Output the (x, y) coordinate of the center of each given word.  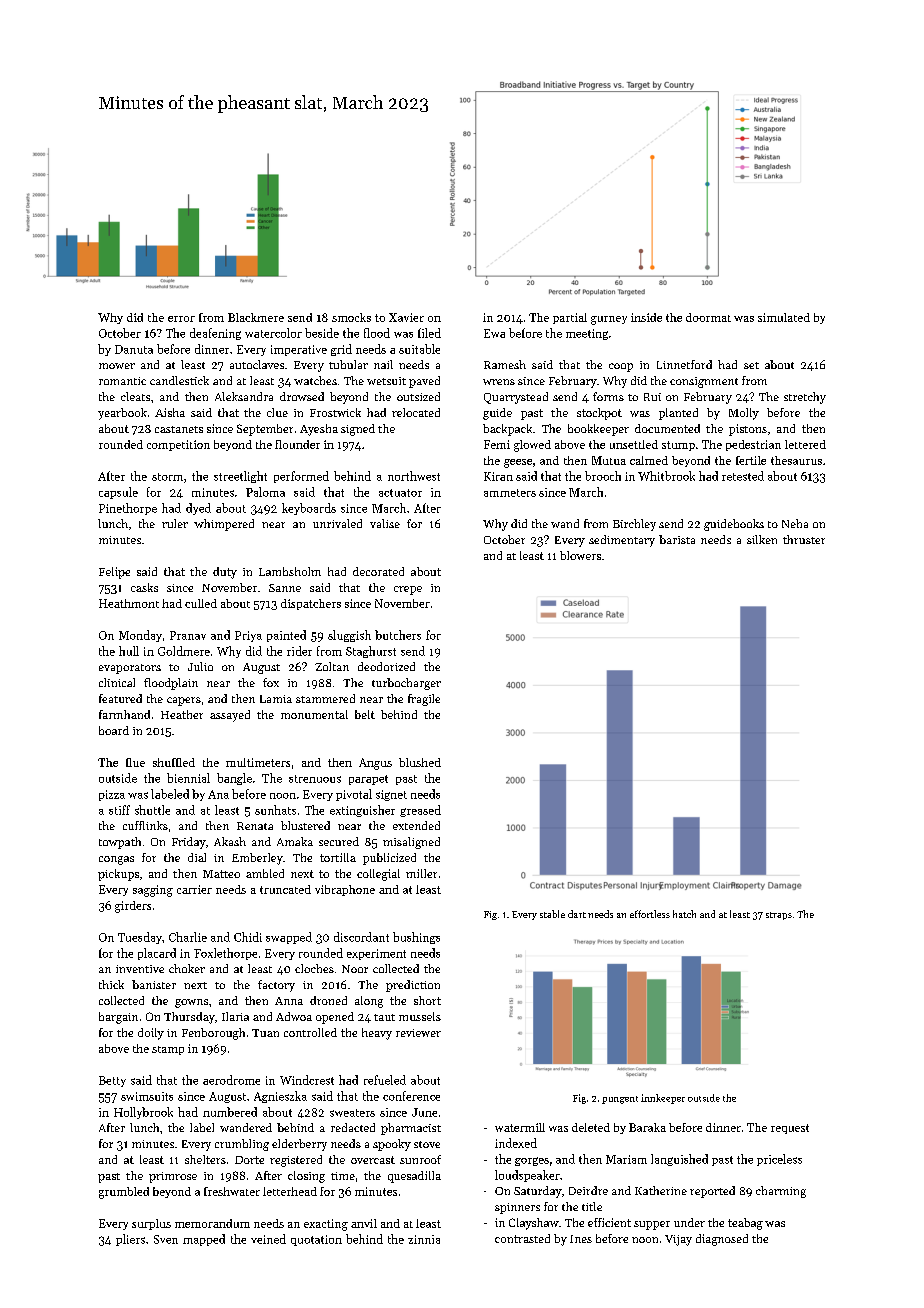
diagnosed (722, 1240)
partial (570, 318)
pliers (130, 1240)
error (181, 319)
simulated (784, 317)
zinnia (424, 1239)
